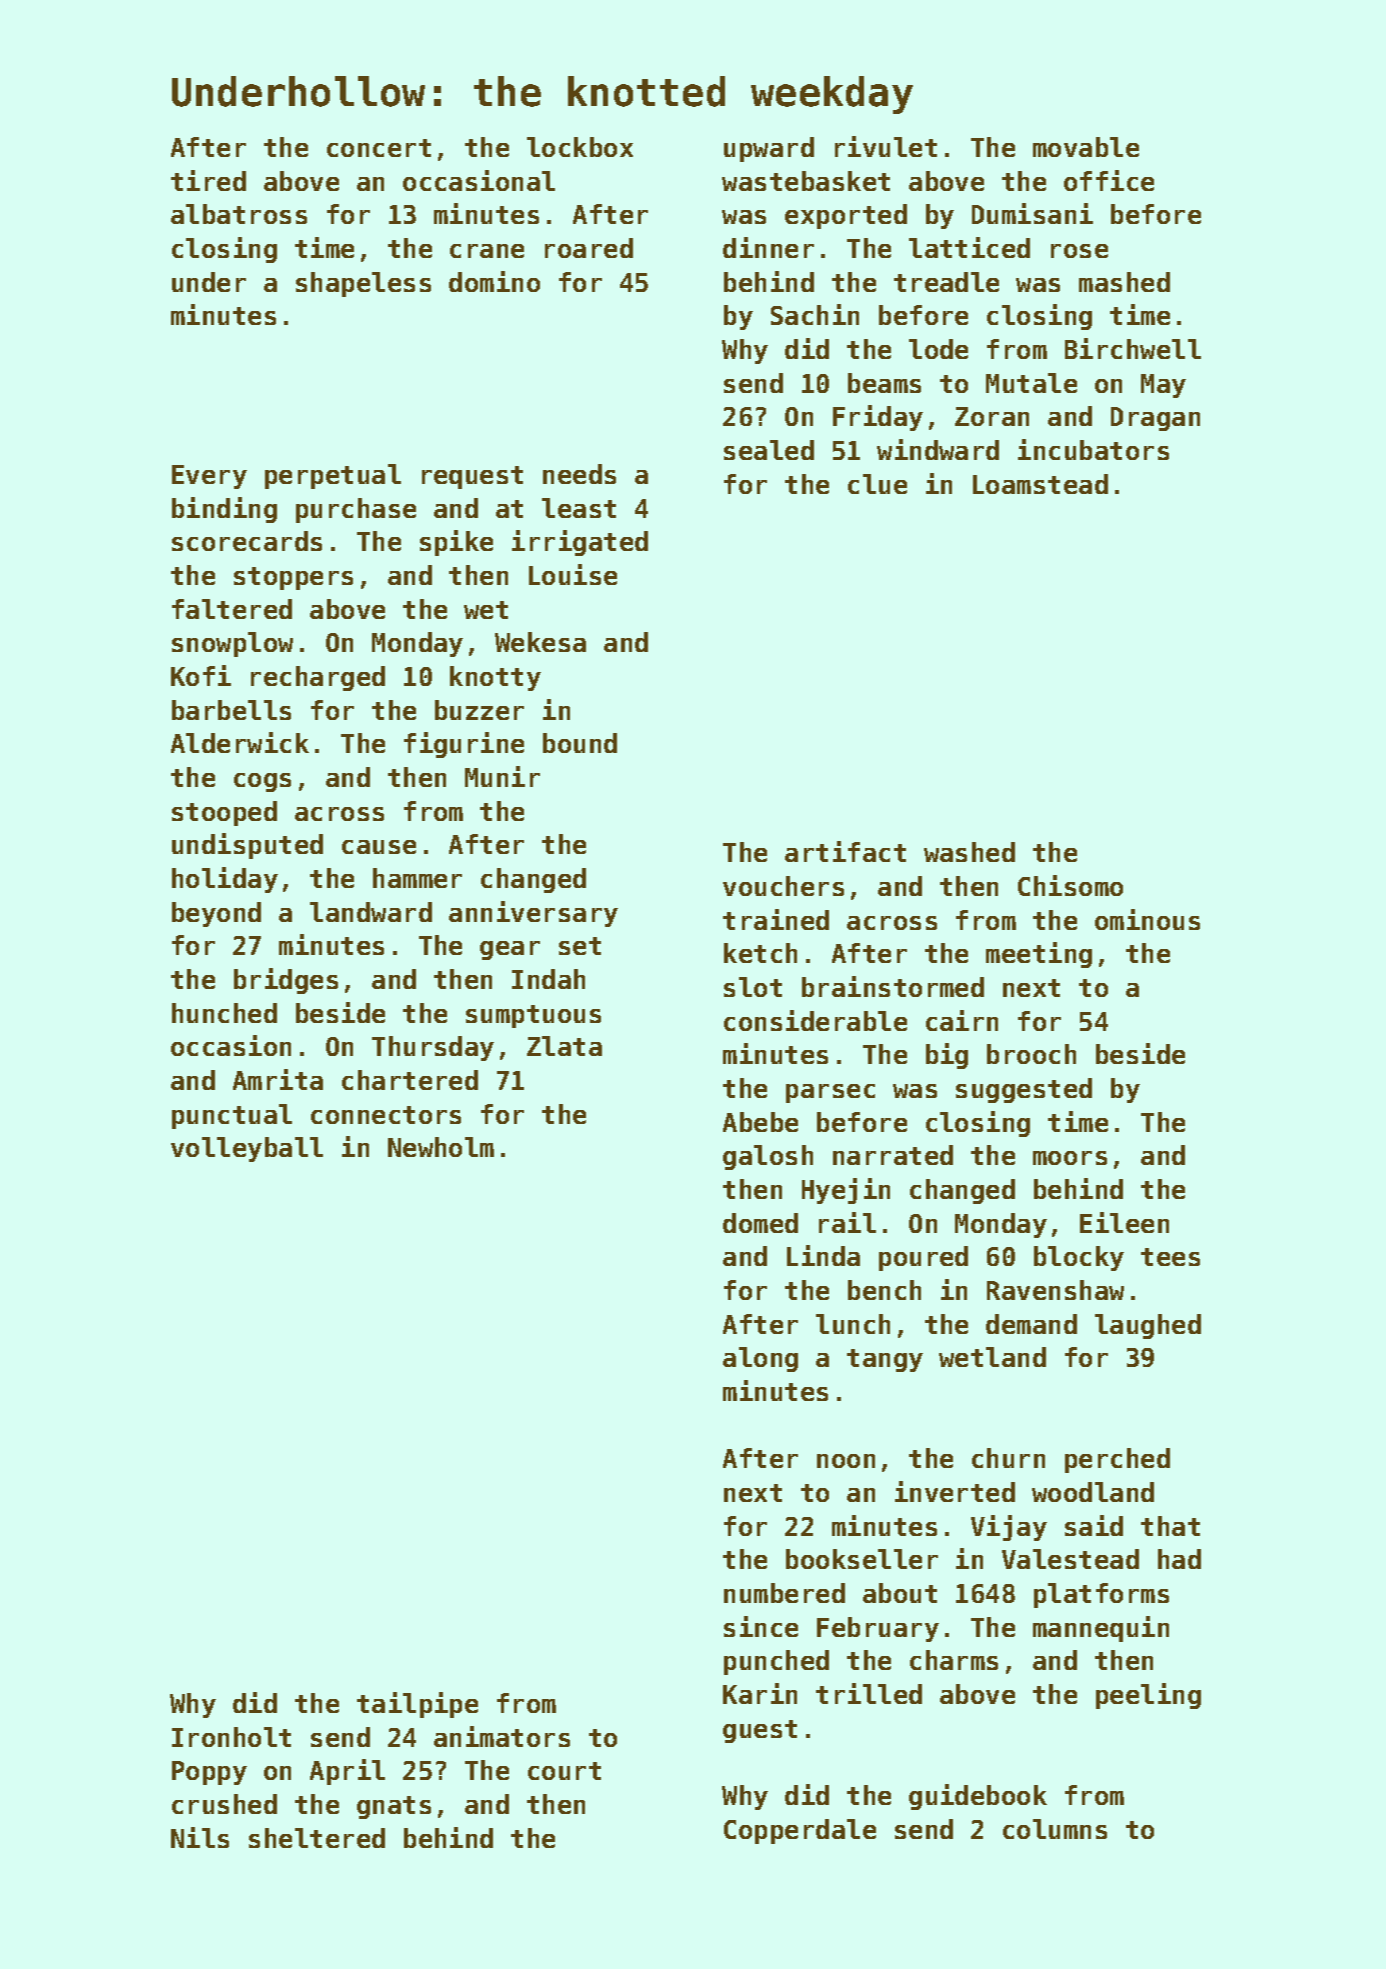  Describe the element at coordinates (760, 1731) in the screenshot. I see `guest` at that location.
